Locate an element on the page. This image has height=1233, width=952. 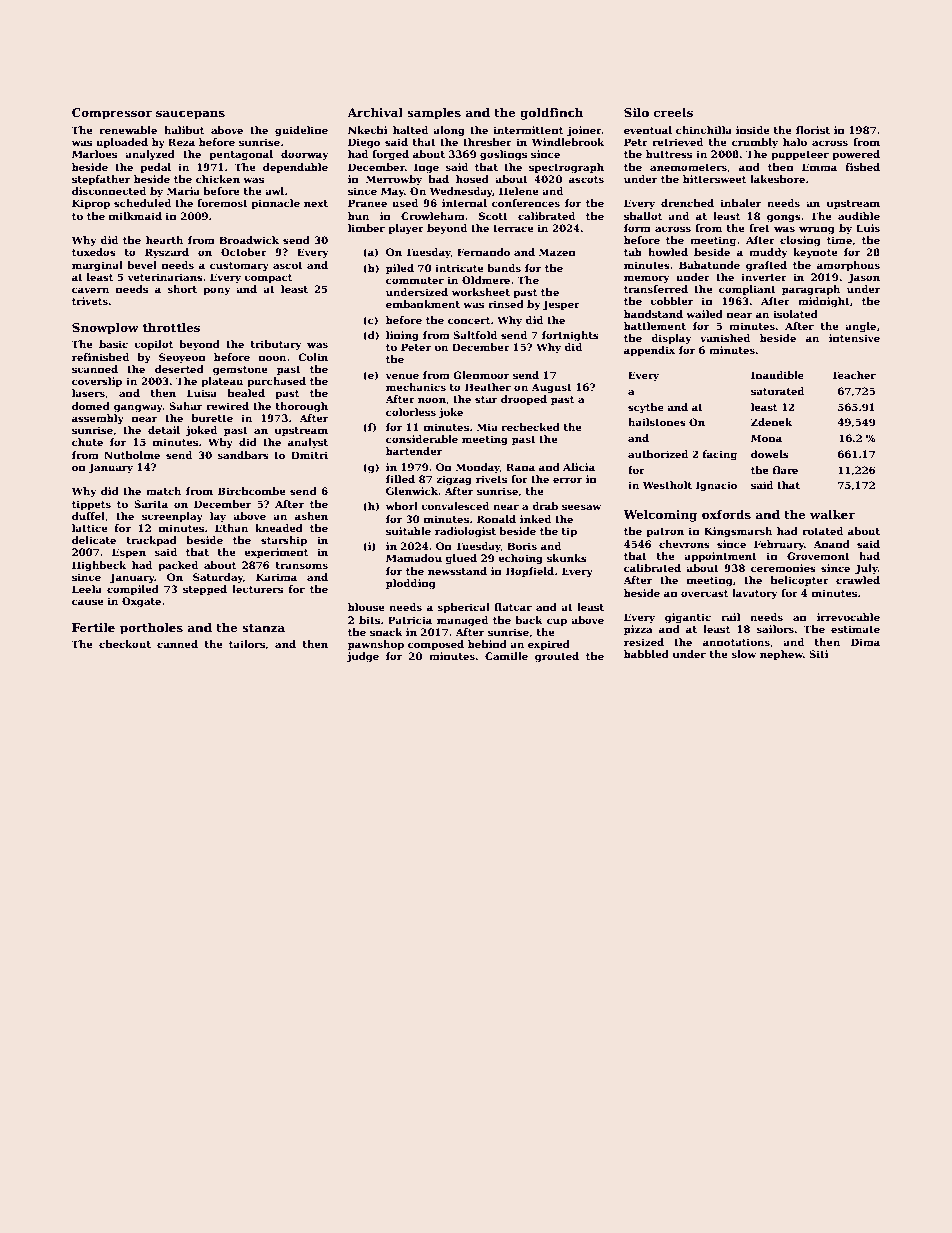
tuxedos is located at coordinates (94, 252).
